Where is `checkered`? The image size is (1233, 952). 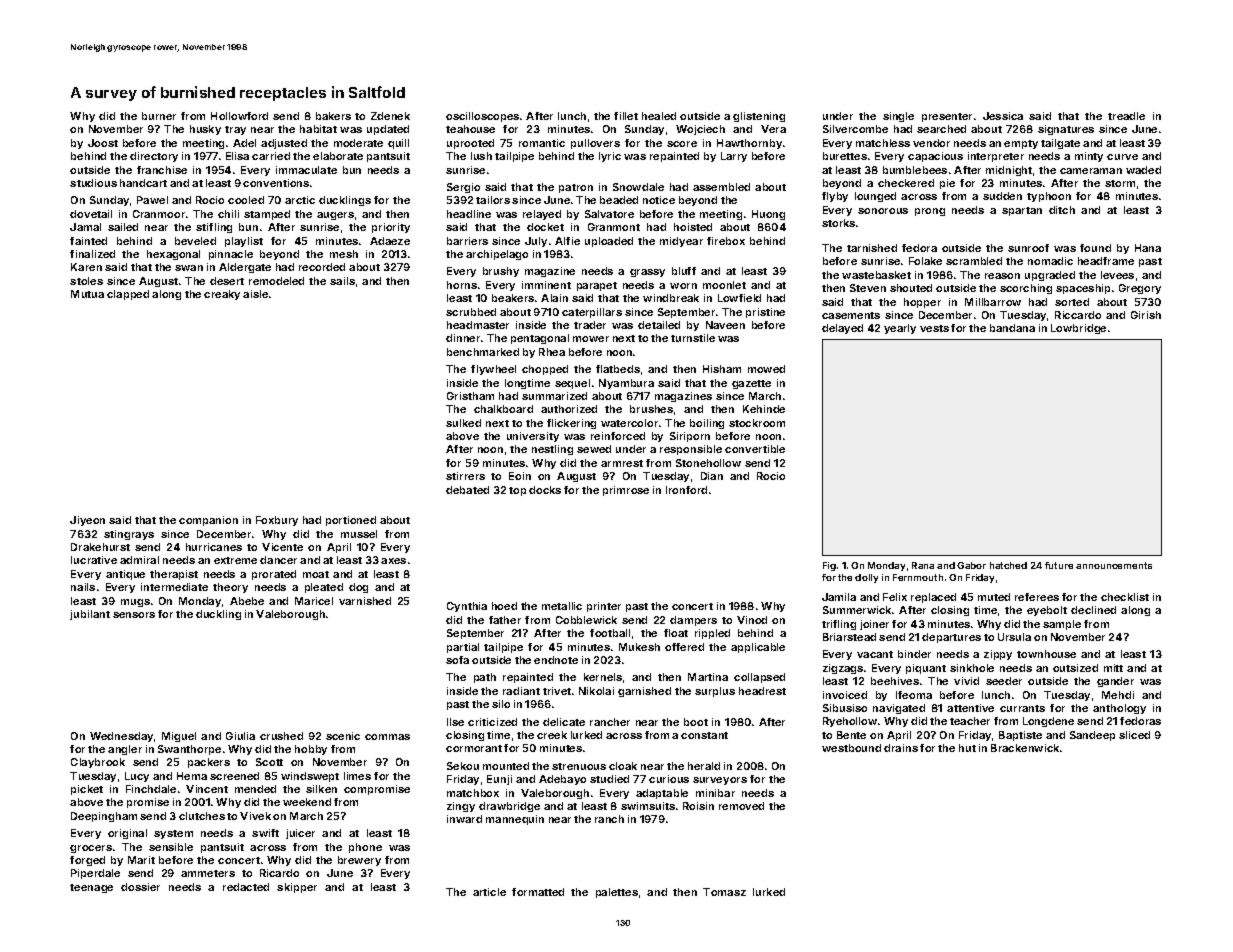
checkered is located at coordinates (906, 183).
